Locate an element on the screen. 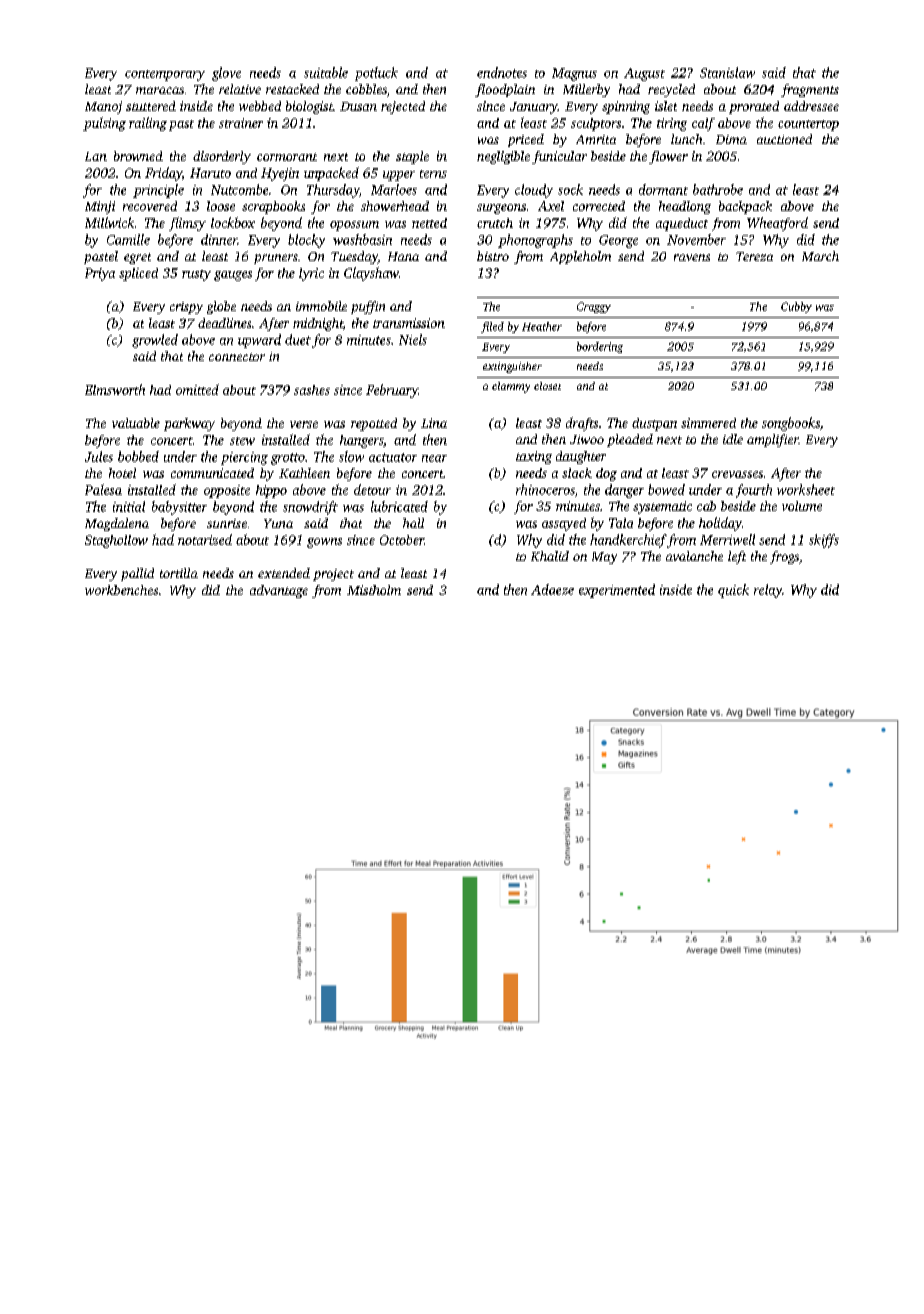  Elmsworth is located at coordinates (115, 389).
